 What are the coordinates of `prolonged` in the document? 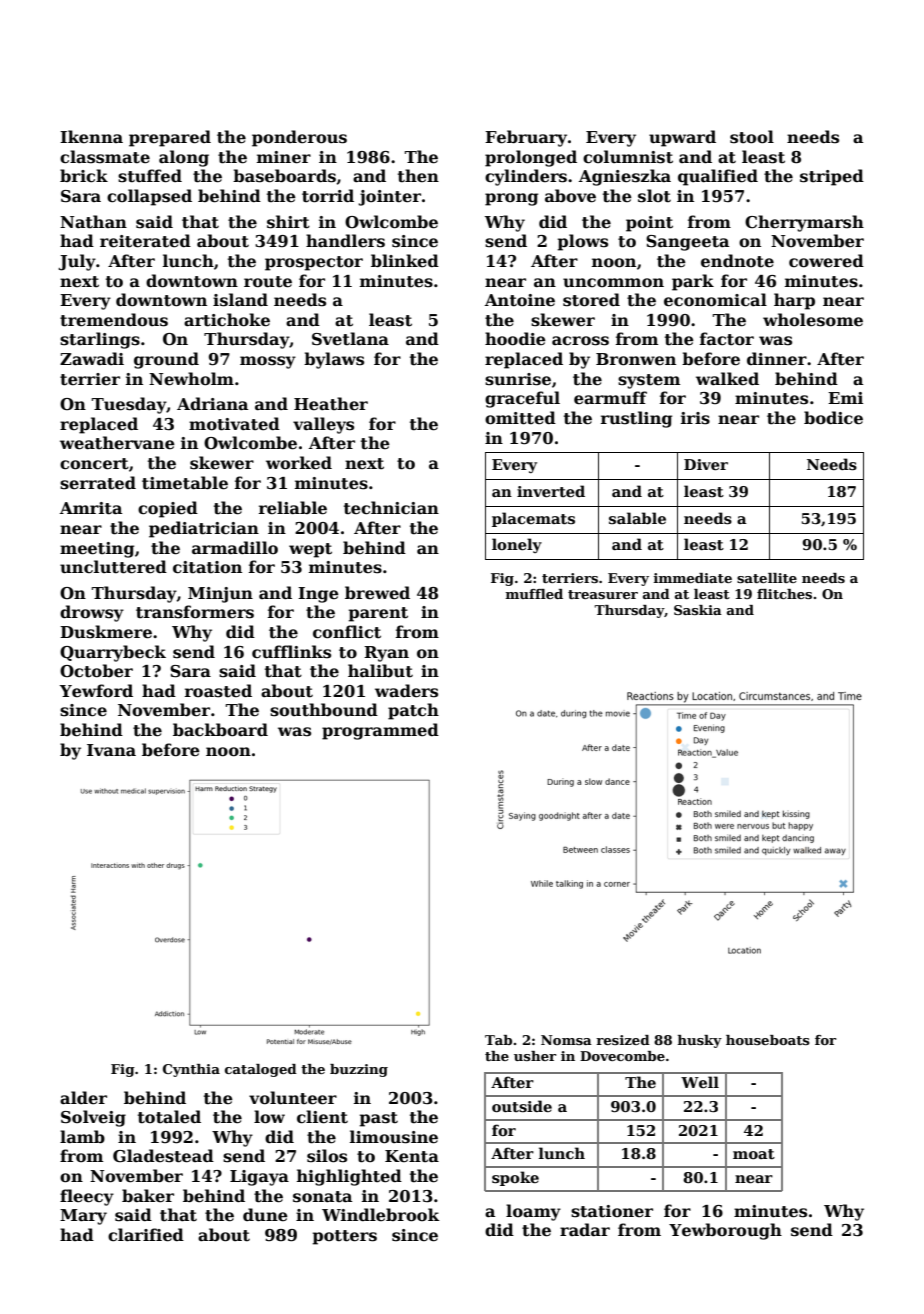 It's located at (531, 158).
